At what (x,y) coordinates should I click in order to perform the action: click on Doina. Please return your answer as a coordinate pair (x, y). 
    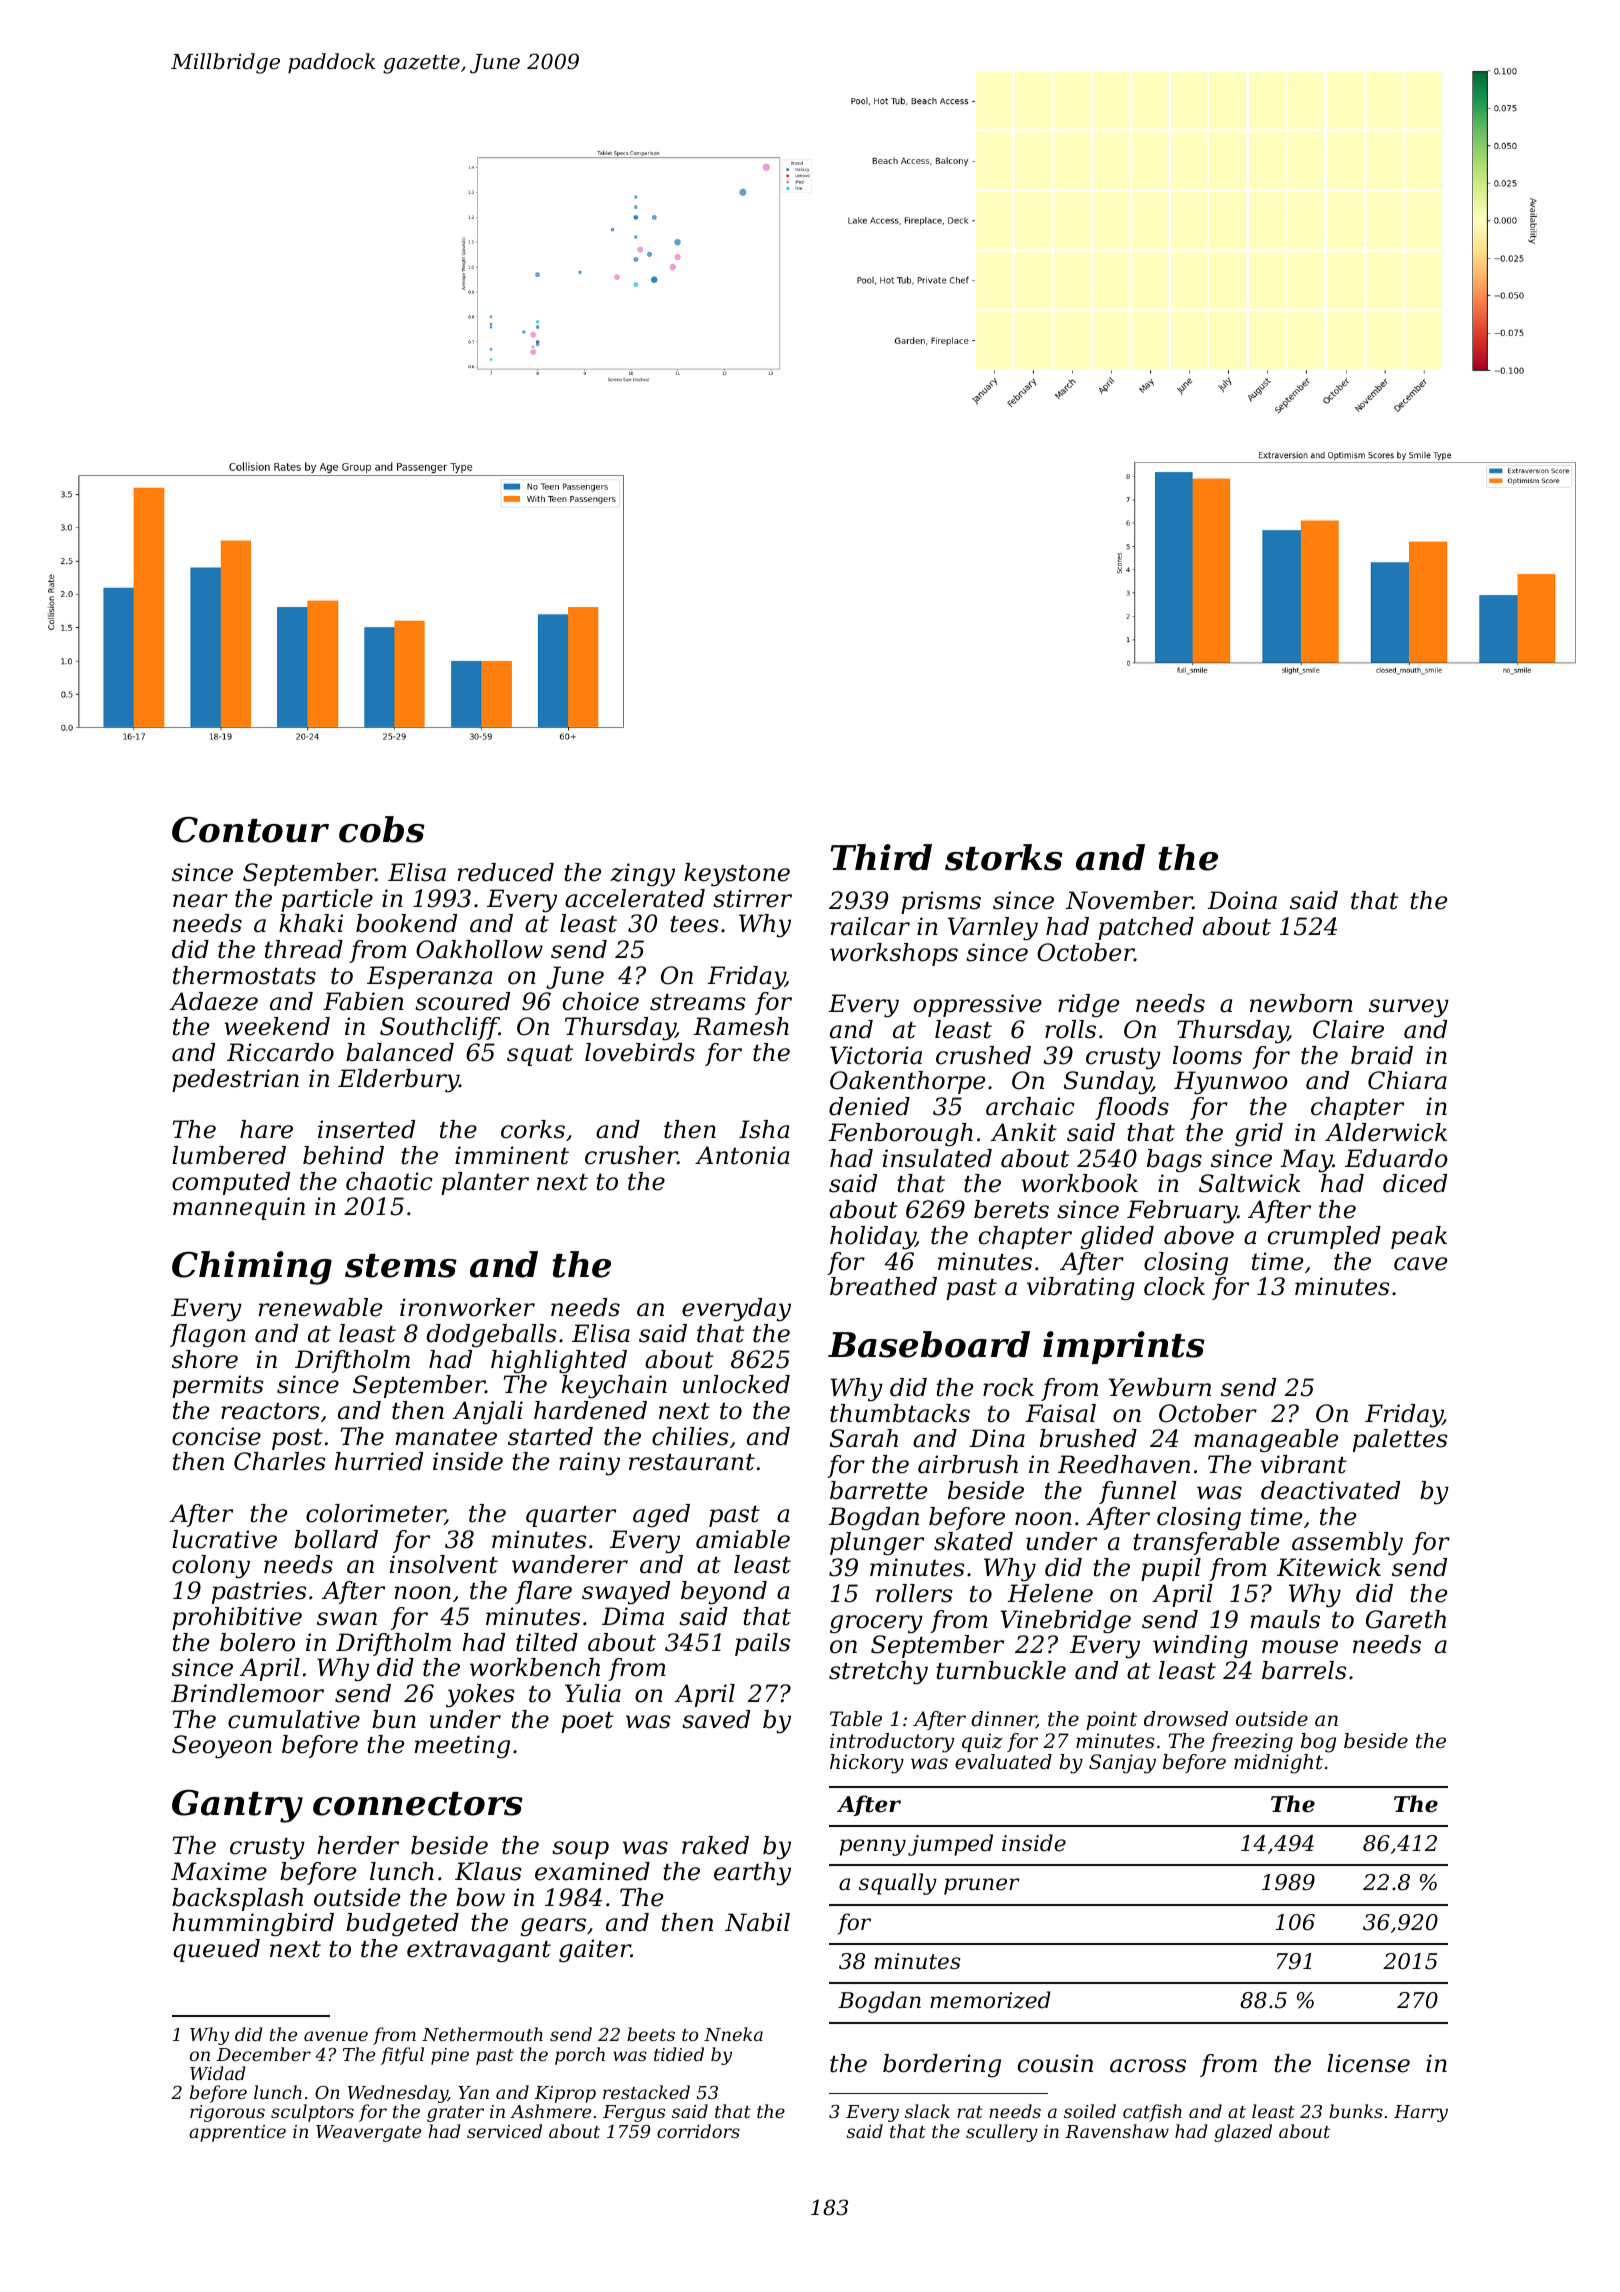
    Looking at the image, I should click on (1242, 900).
